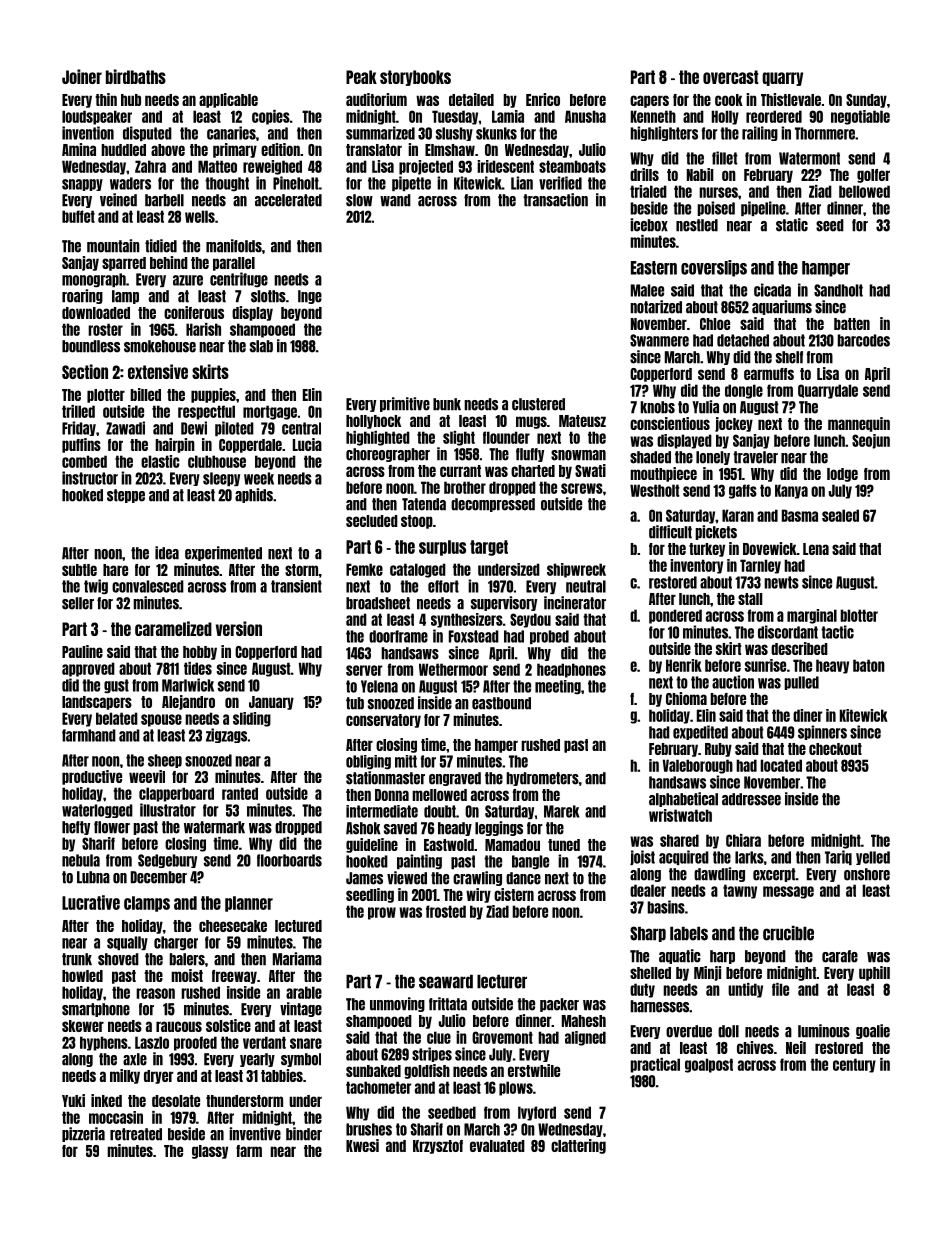 The height and width of the screenshot is (1233, 952). What do you see at coordinates (439, 795) in the screenshot?
I see `mellowed` at bounding box center [439, 795].
